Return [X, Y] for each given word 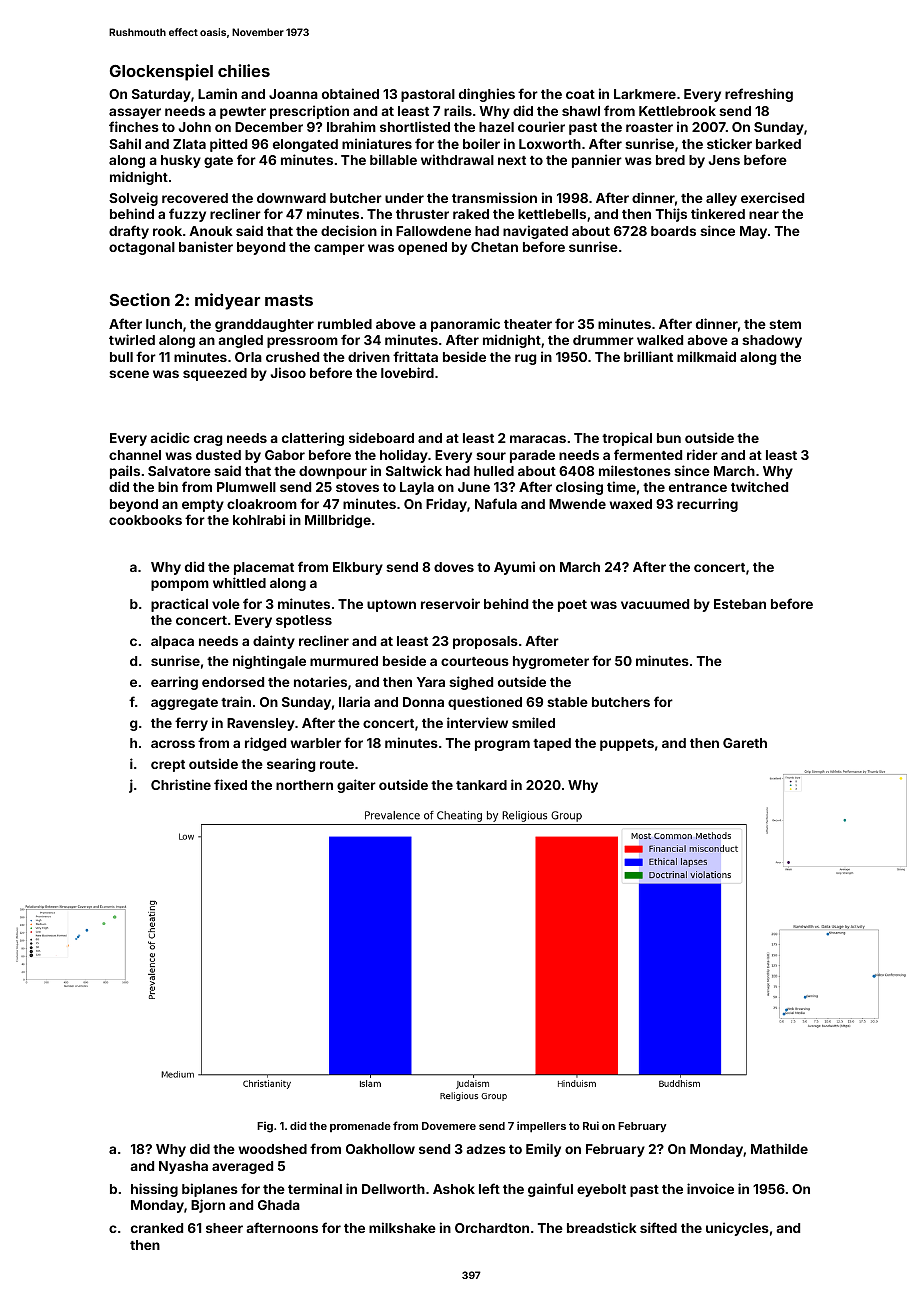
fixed [230, 784]
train [236, 701]
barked [778, 144]
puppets [627, 745]
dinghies [487, 95]
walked [660, 340]
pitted [228, 145]
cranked [157, 1228]
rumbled [345, 324]
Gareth [745, 743]
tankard [481, 785]
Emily [543, 1150]
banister [206, 246]
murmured [344, 661]
